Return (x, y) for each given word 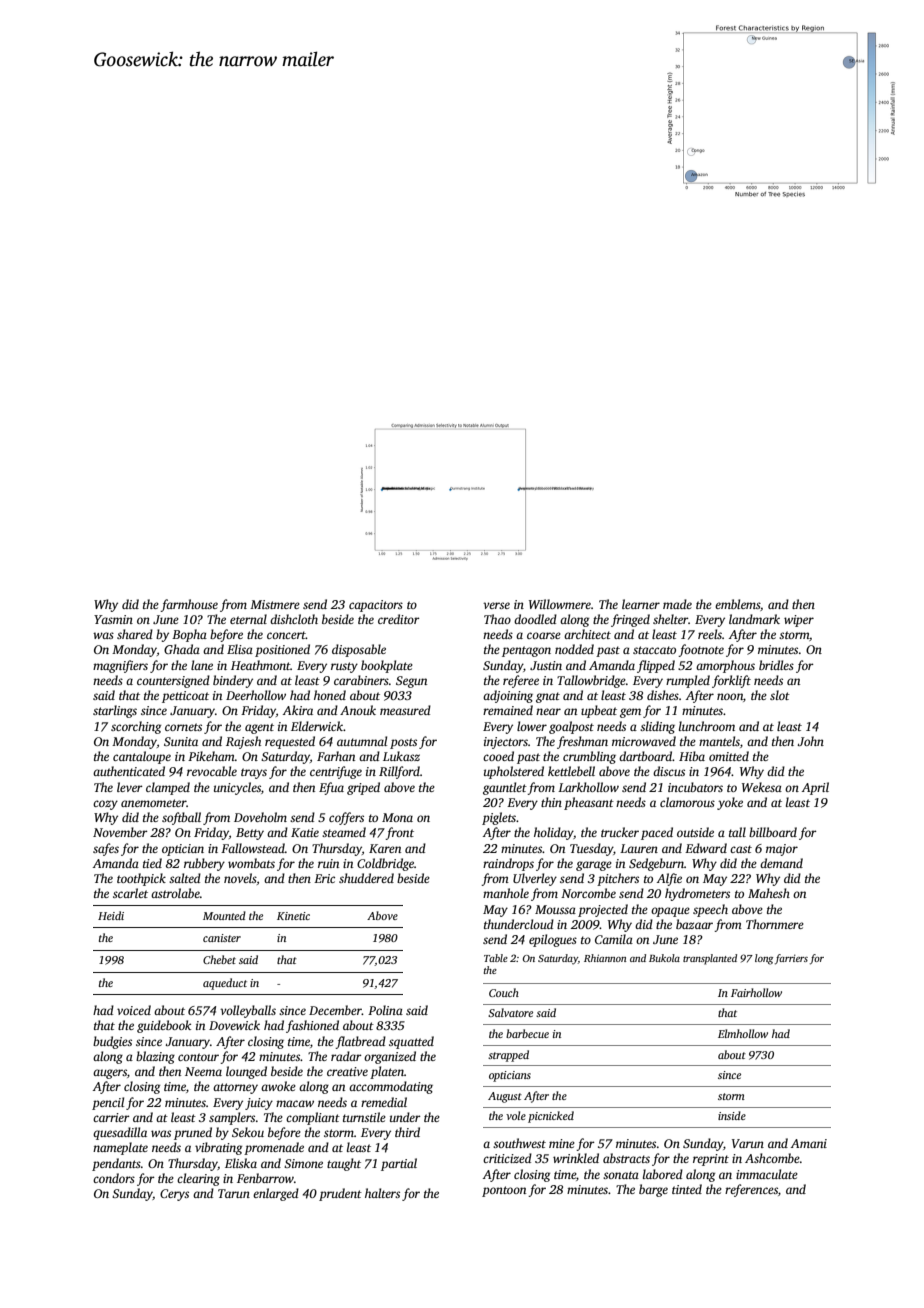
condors (114, 1178)
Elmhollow (743, 1033)
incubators (695, 787)
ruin (328, 863)
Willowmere (560, 604)
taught (344, 1164)
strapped (508, 1056)
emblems (737, 604)
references (751, 1190)
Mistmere (275, 604)
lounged (246, 1072)
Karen (385, 848)
